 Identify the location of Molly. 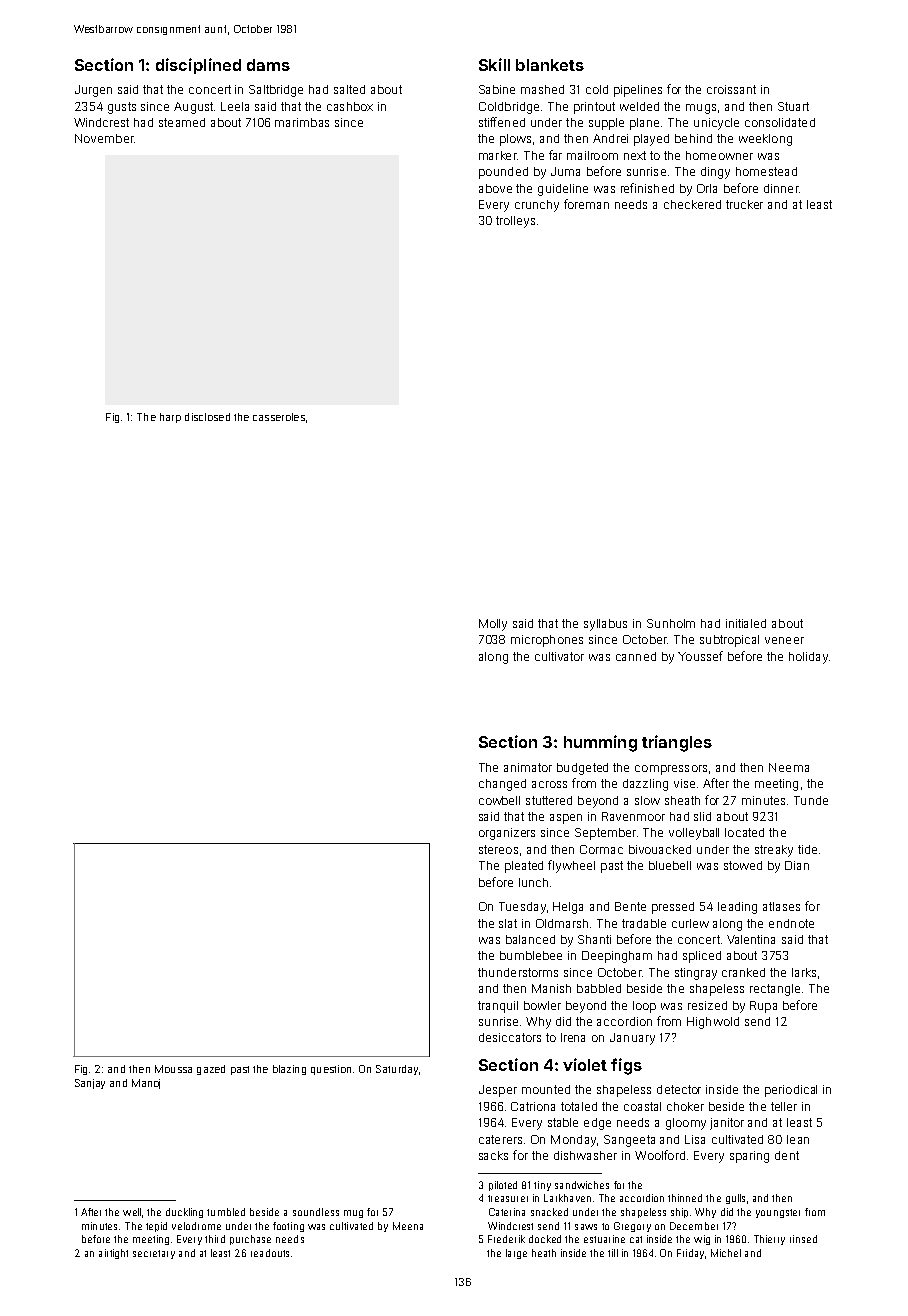
(493, 625).
